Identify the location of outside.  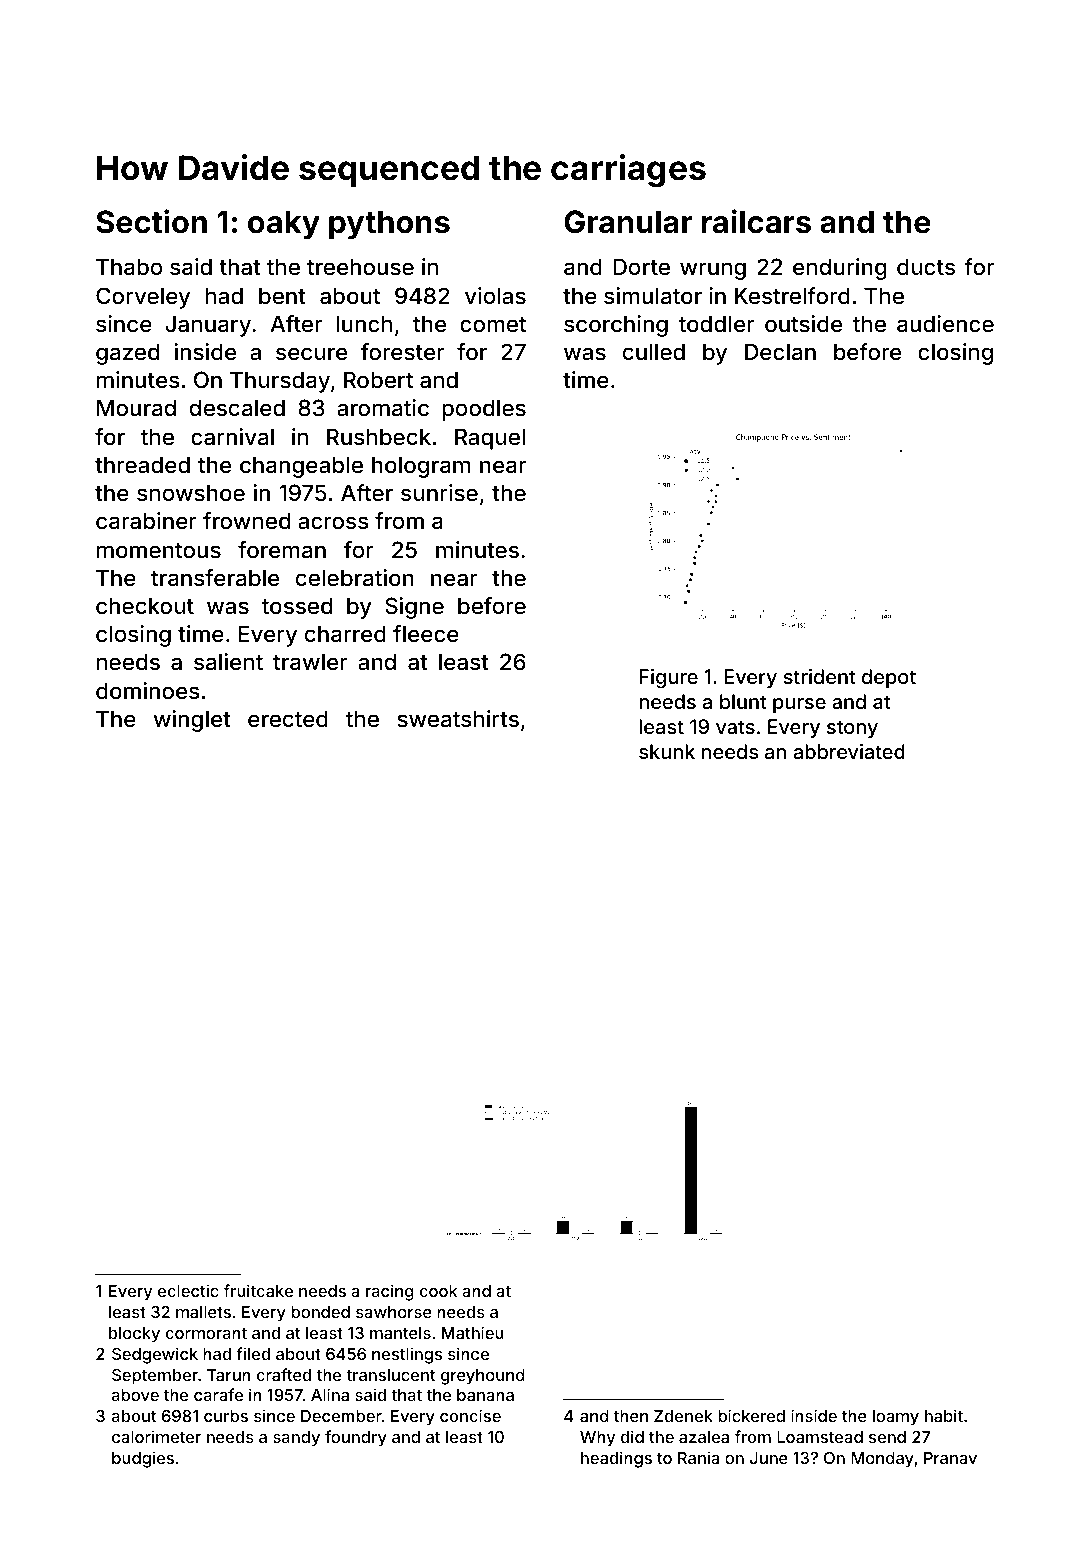
(803, 323).
